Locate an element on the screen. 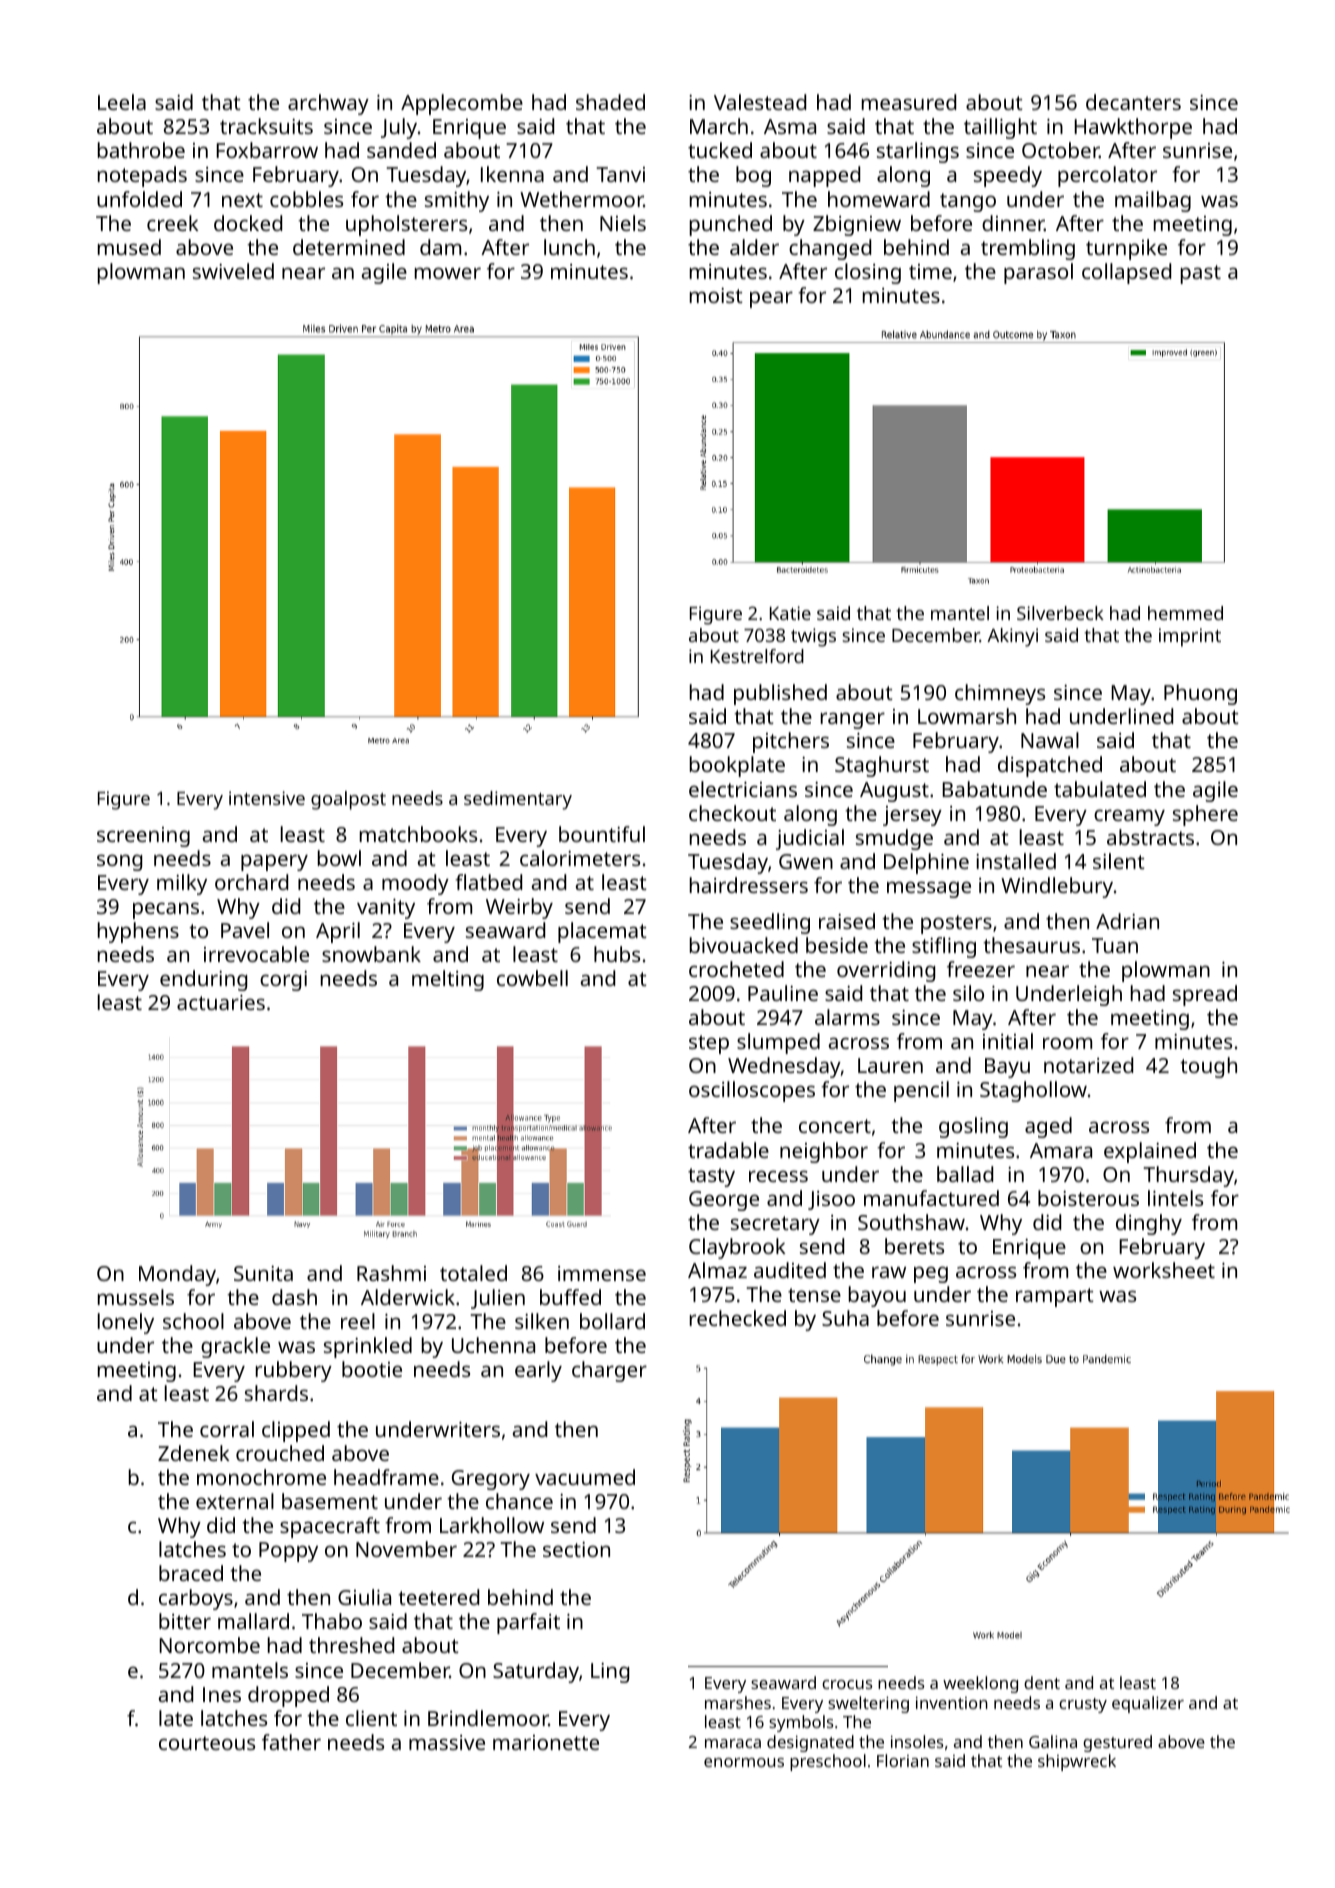 The width and height of the screenshot is (1335, 1888). decanters is located at coordinates (1133, 102).
